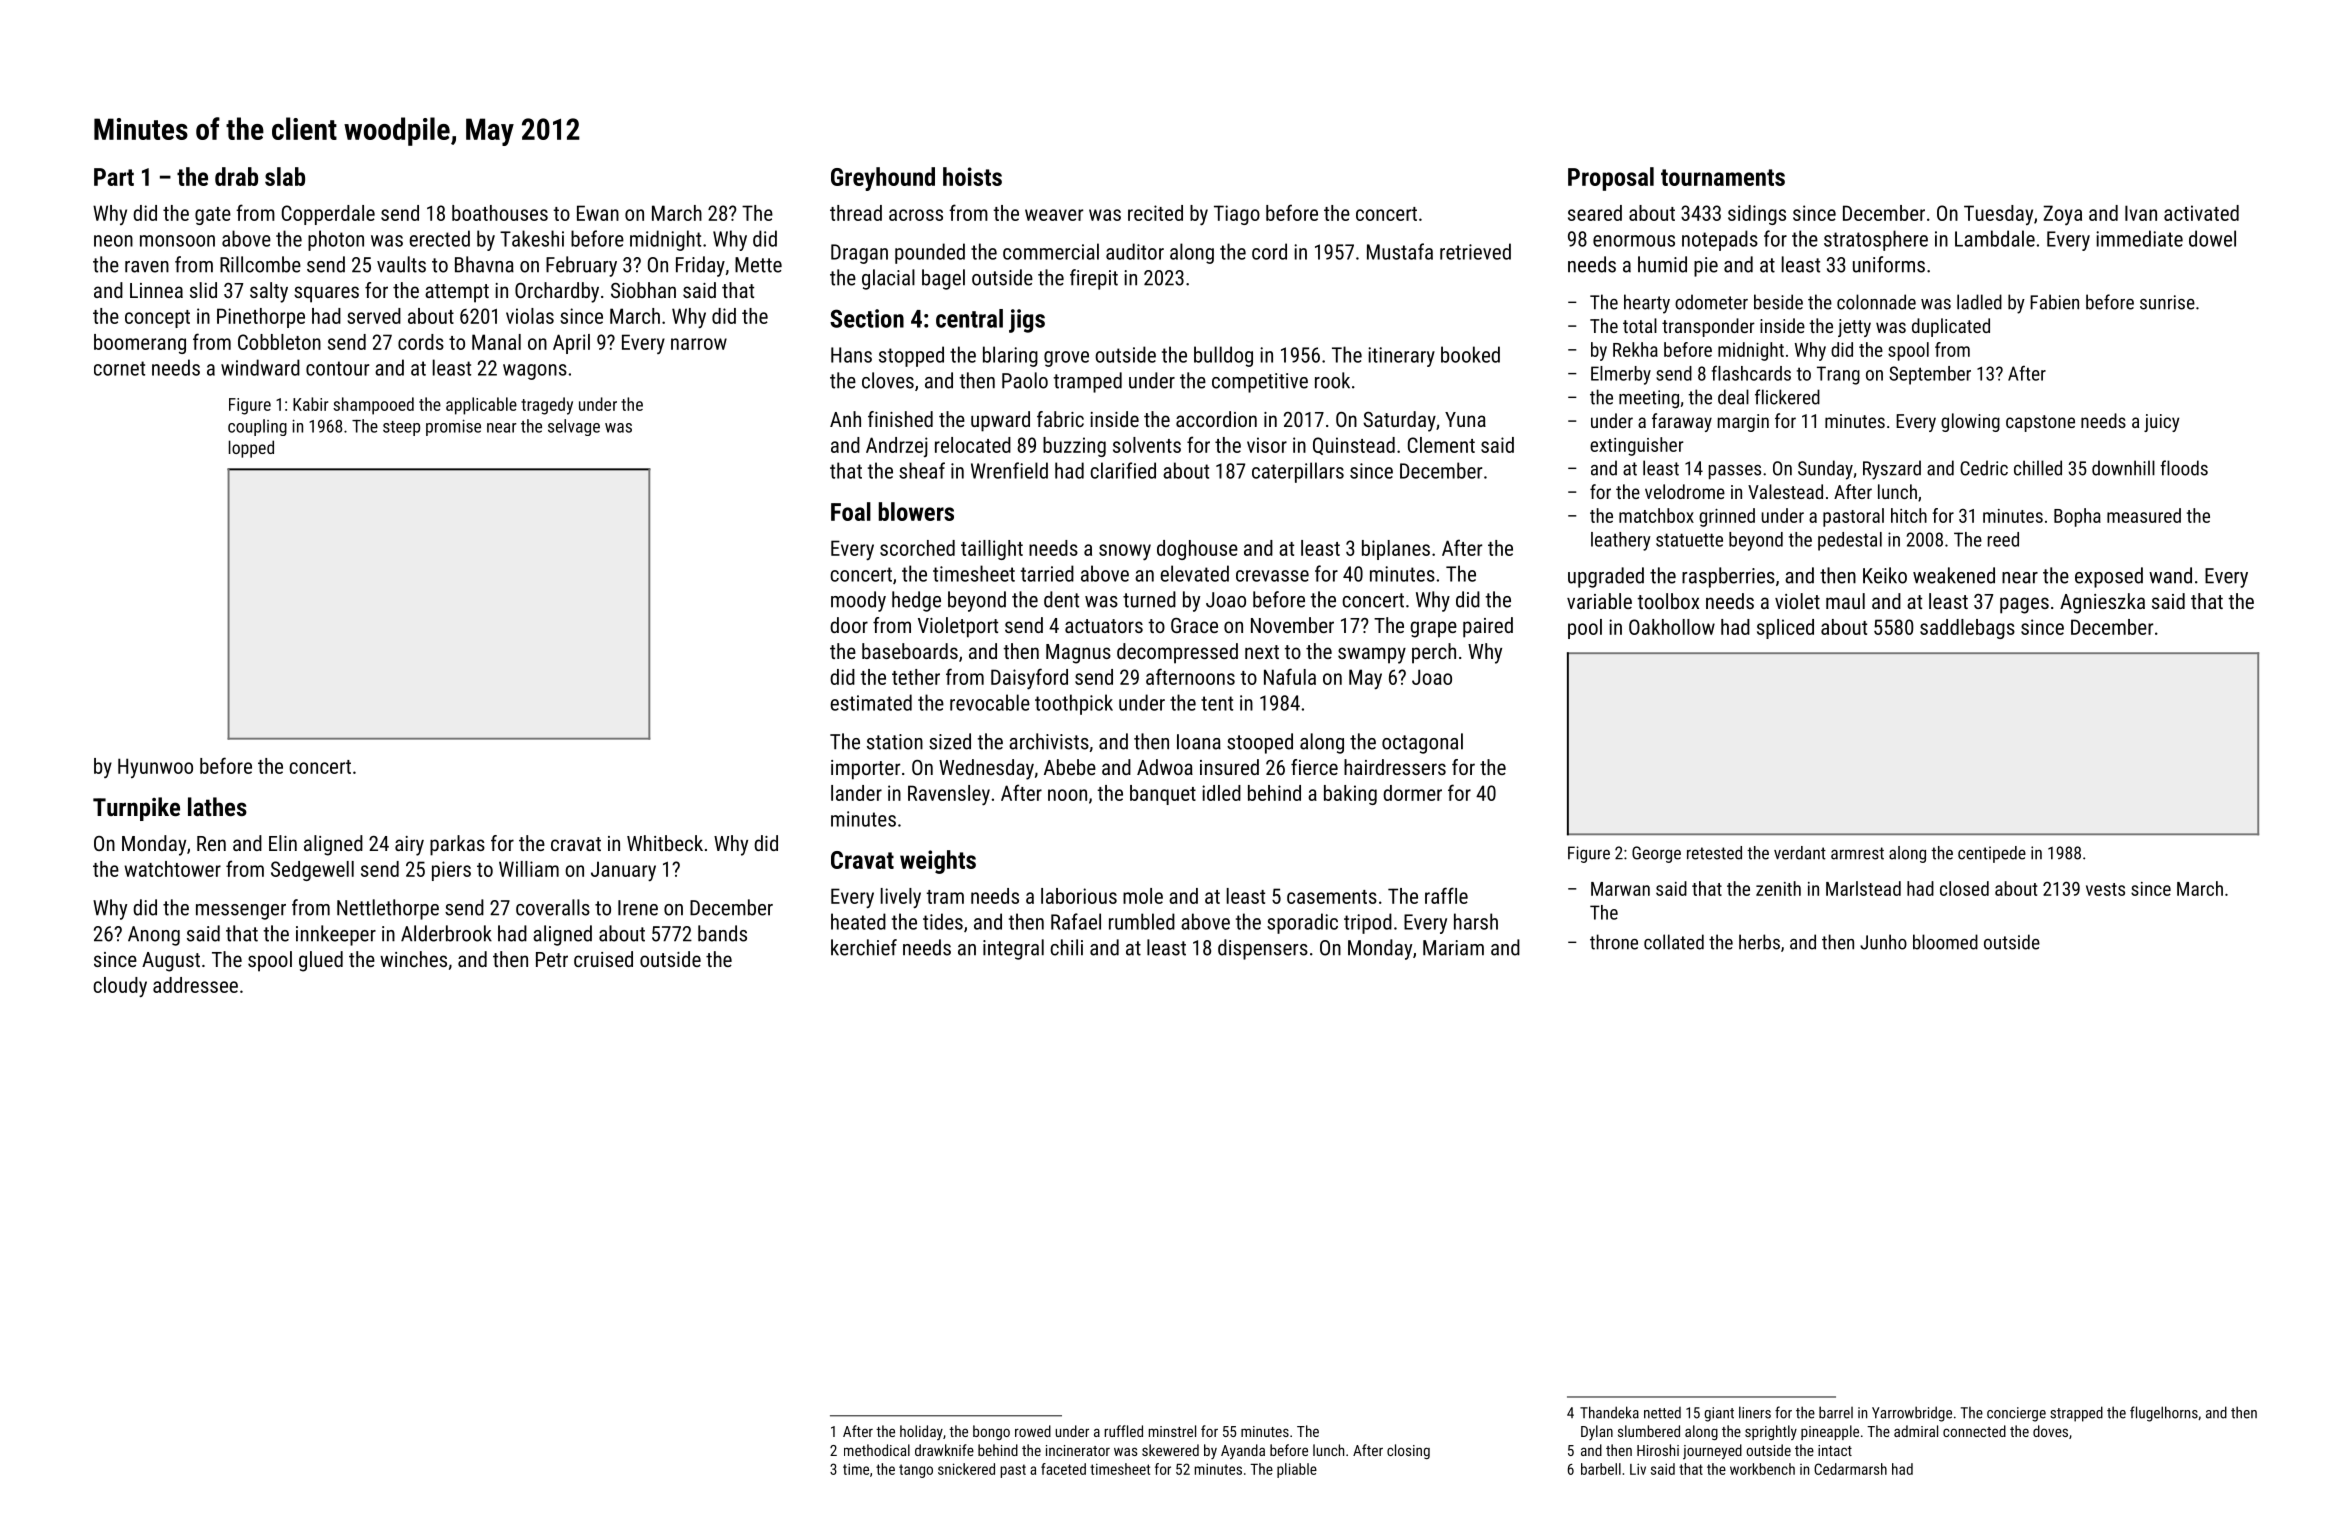  What do you see at coordinates (2164, 1414) in the screenshot?
I see `flugelhorns` at bounding box center [2164, 1414].
